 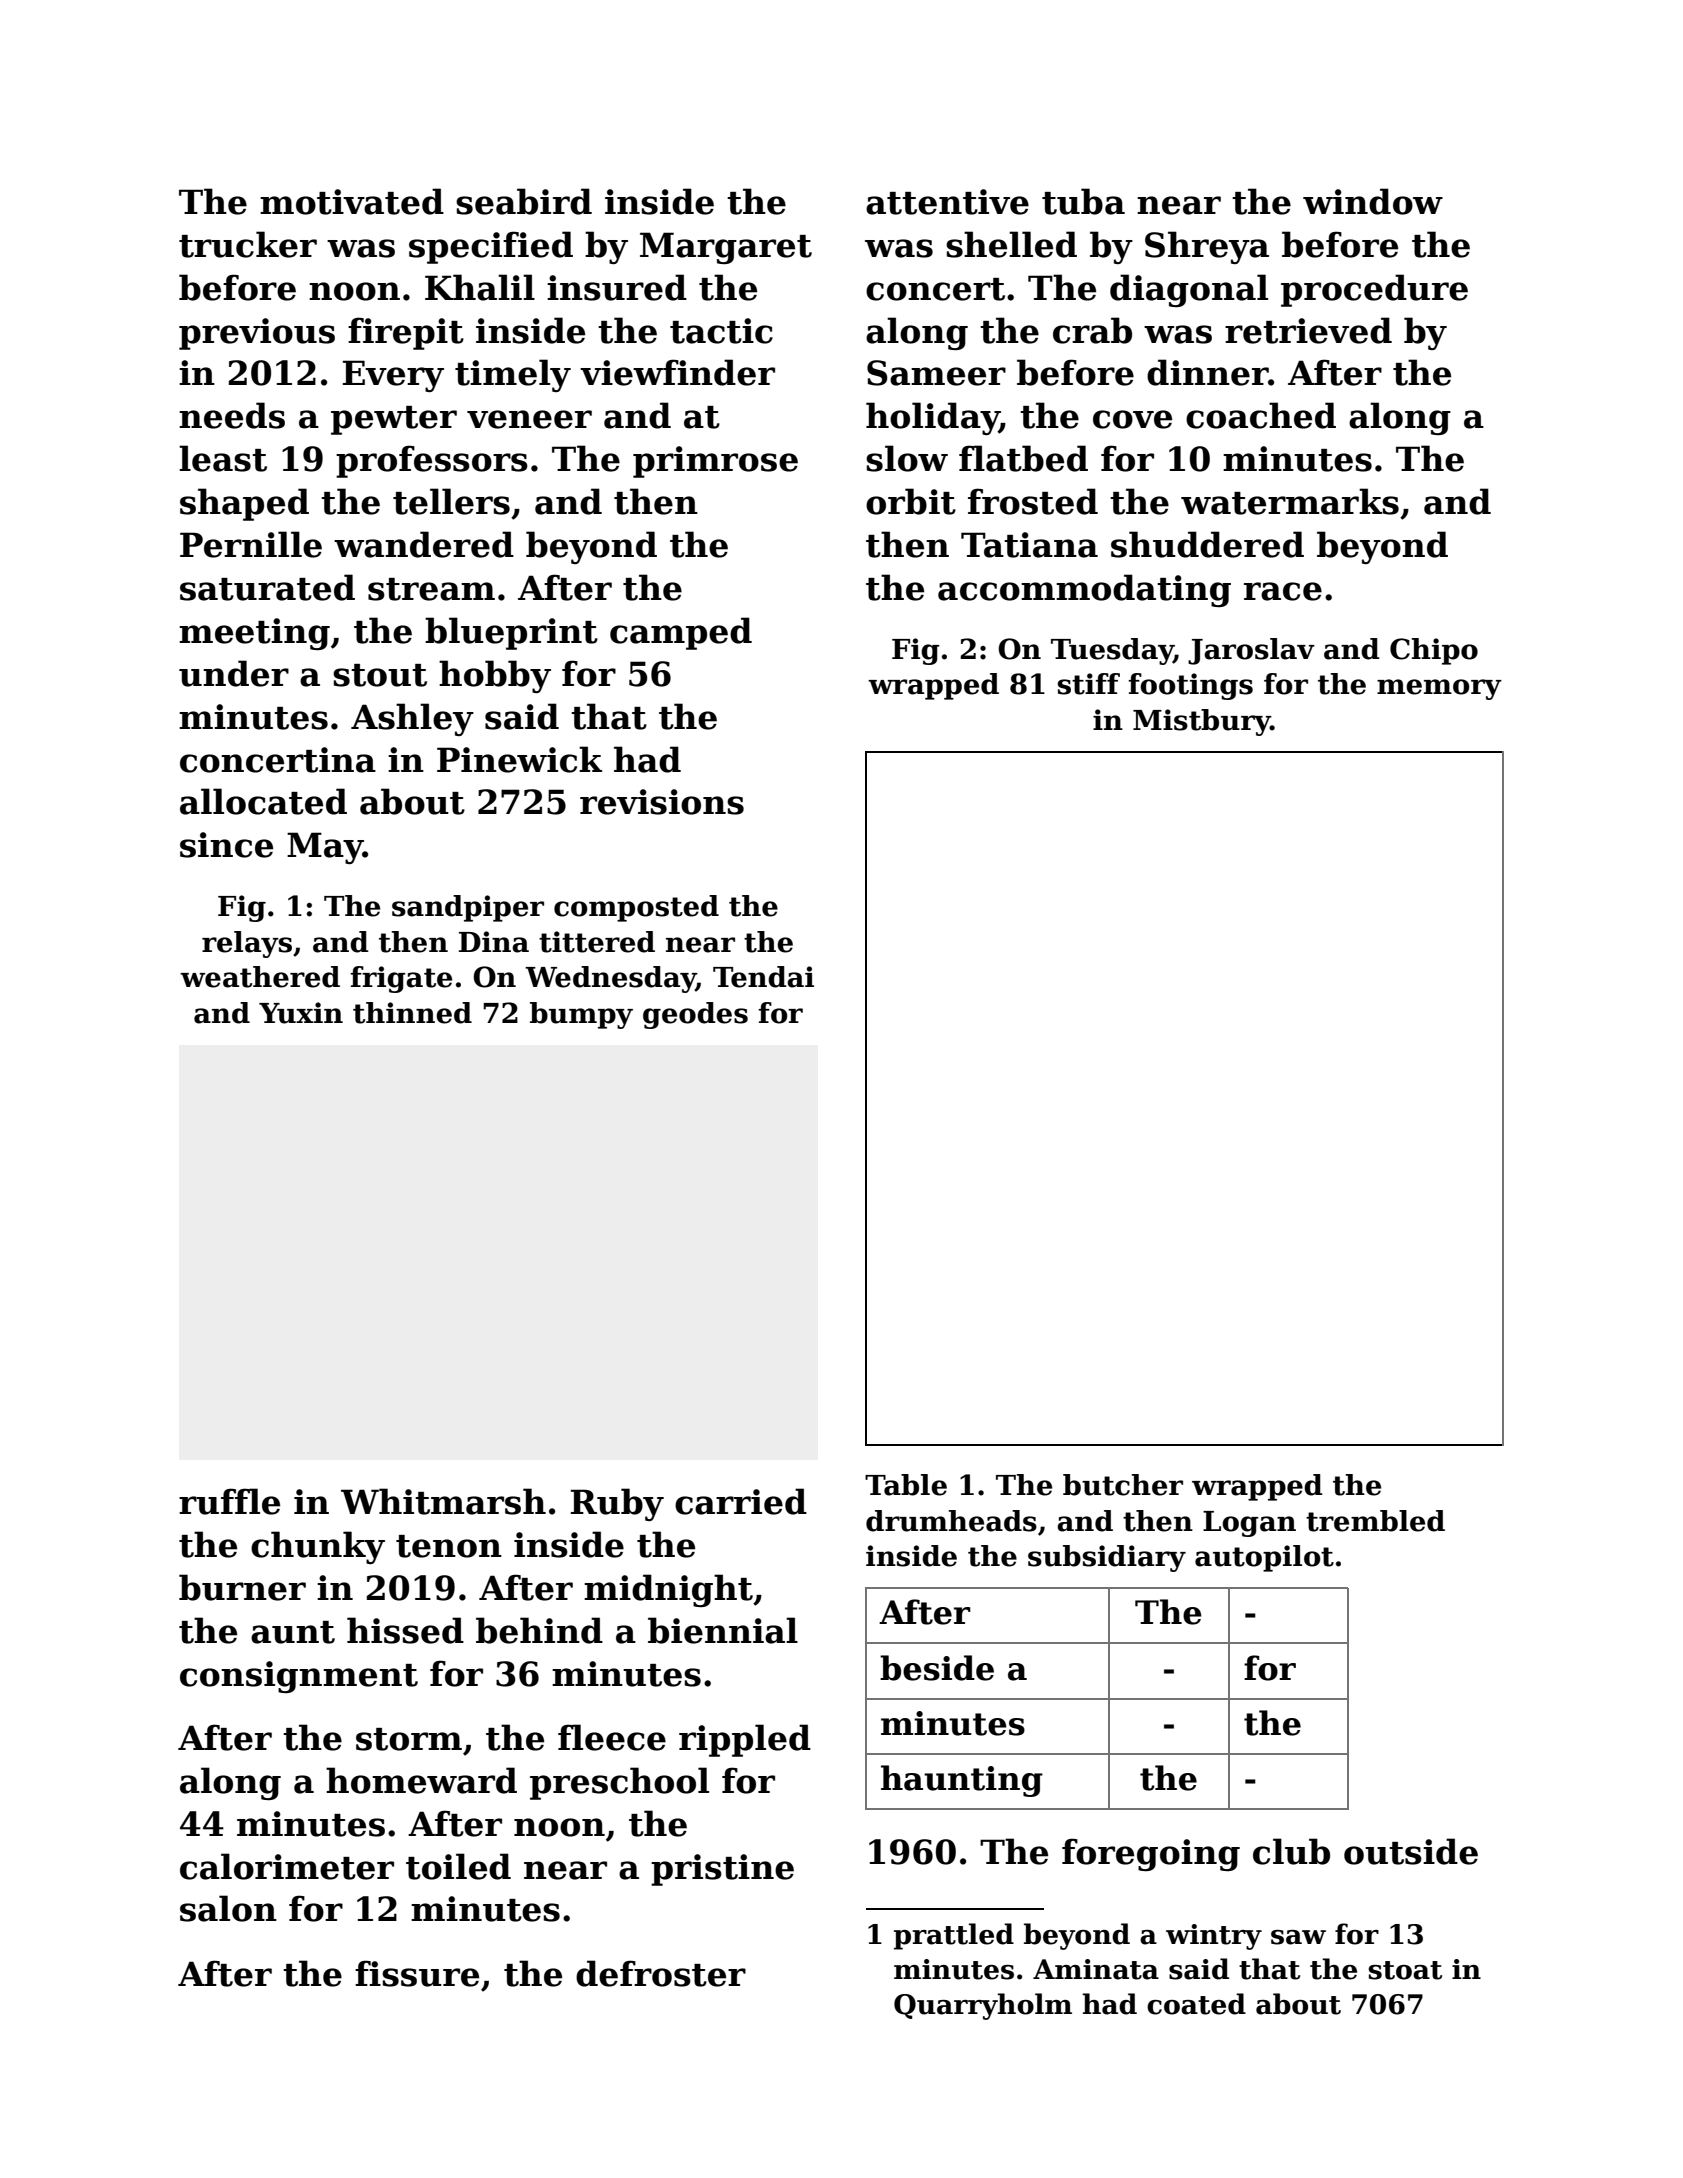 I want to click on motivated, so click(x=352, y=201).
